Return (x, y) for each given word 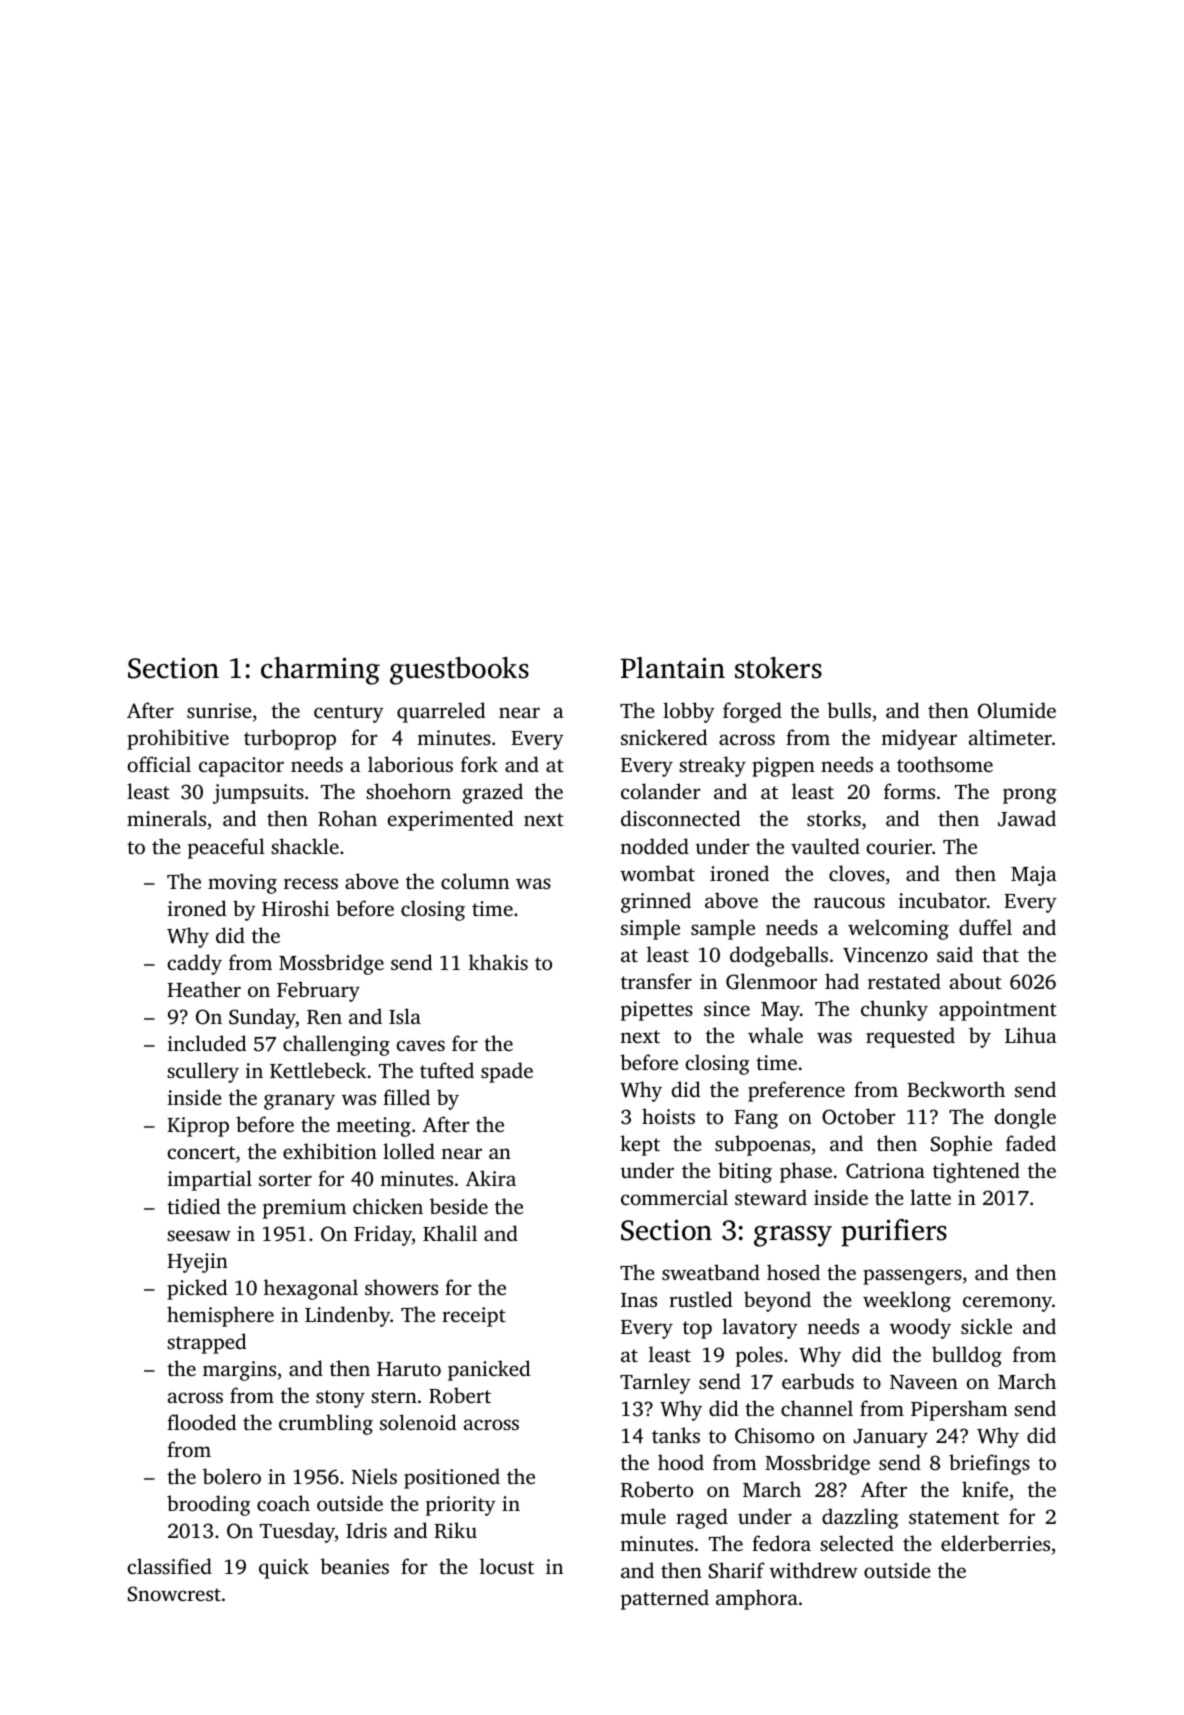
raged (702, 1518)
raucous (849, 902)
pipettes (657, 1011)
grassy (793, 1236)
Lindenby (347, 1316)
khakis (498, 962)
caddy (195, 964)
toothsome (945, 764)
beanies (354, 1566)
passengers (912, 1277)
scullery (203, 1072)
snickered (664, 737)
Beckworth (956, 1089)
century (349, 714)
